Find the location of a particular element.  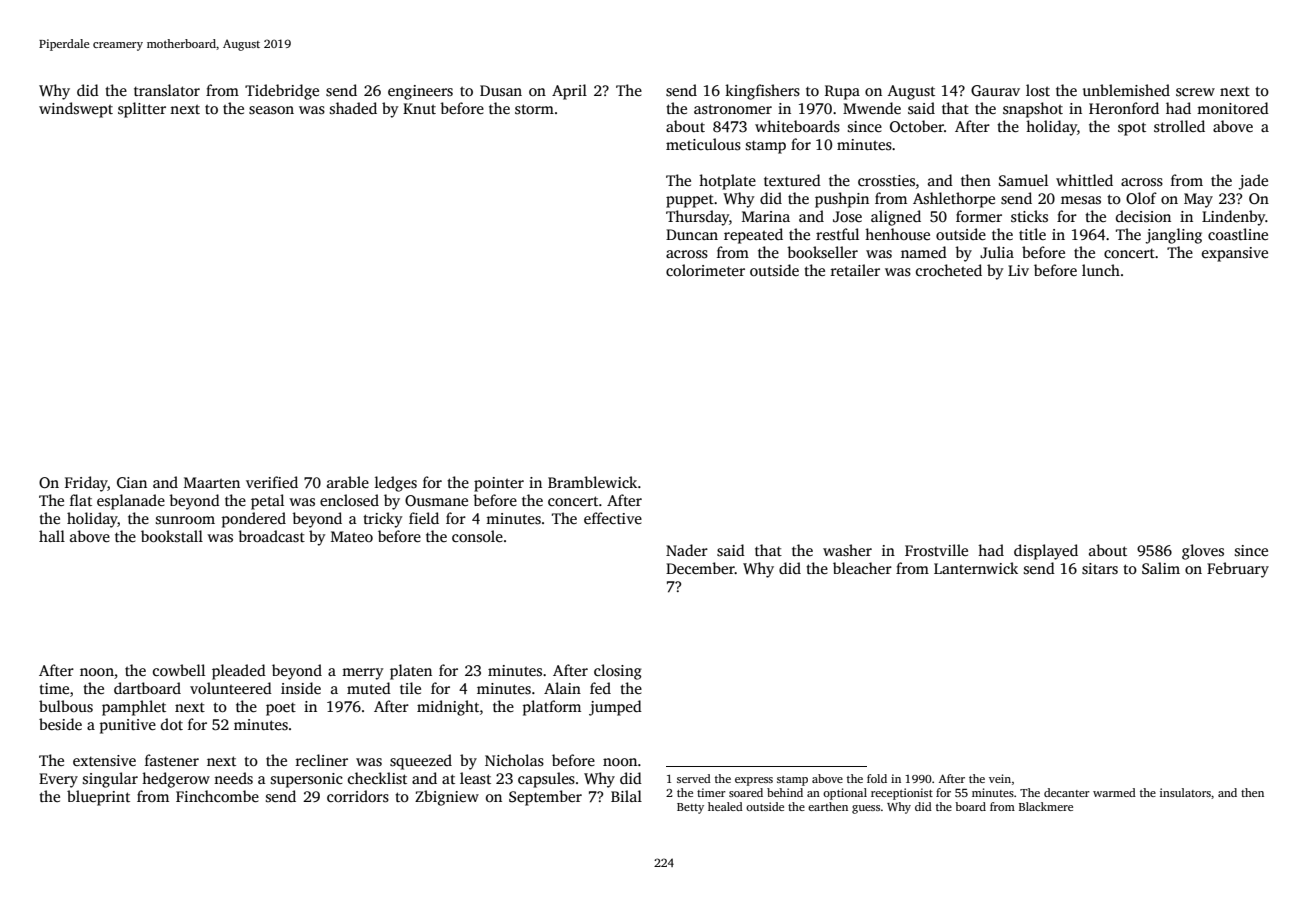

season is located at coordinates (271, 110).
